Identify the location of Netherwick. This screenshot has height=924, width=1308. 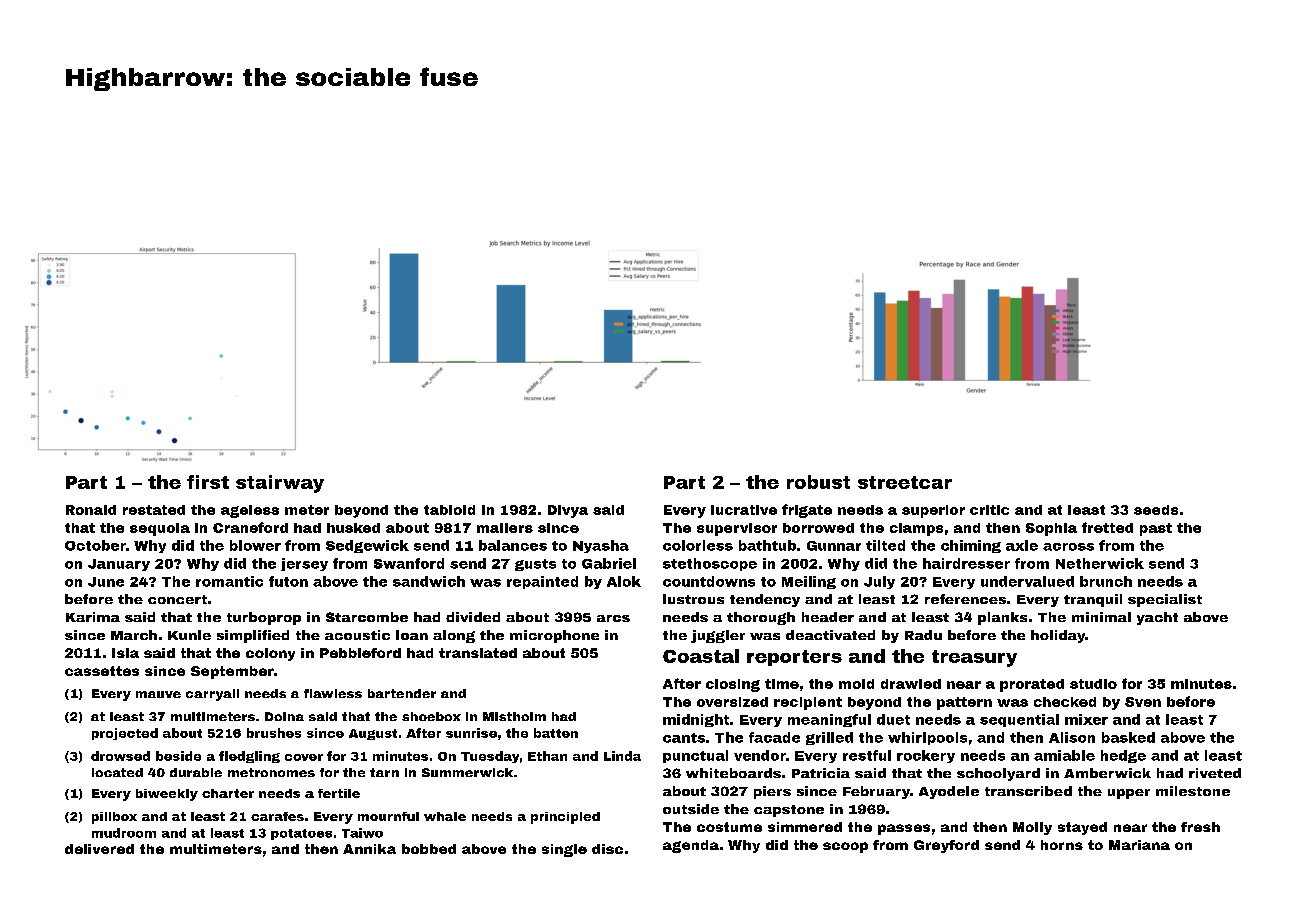
(1100, 563).
